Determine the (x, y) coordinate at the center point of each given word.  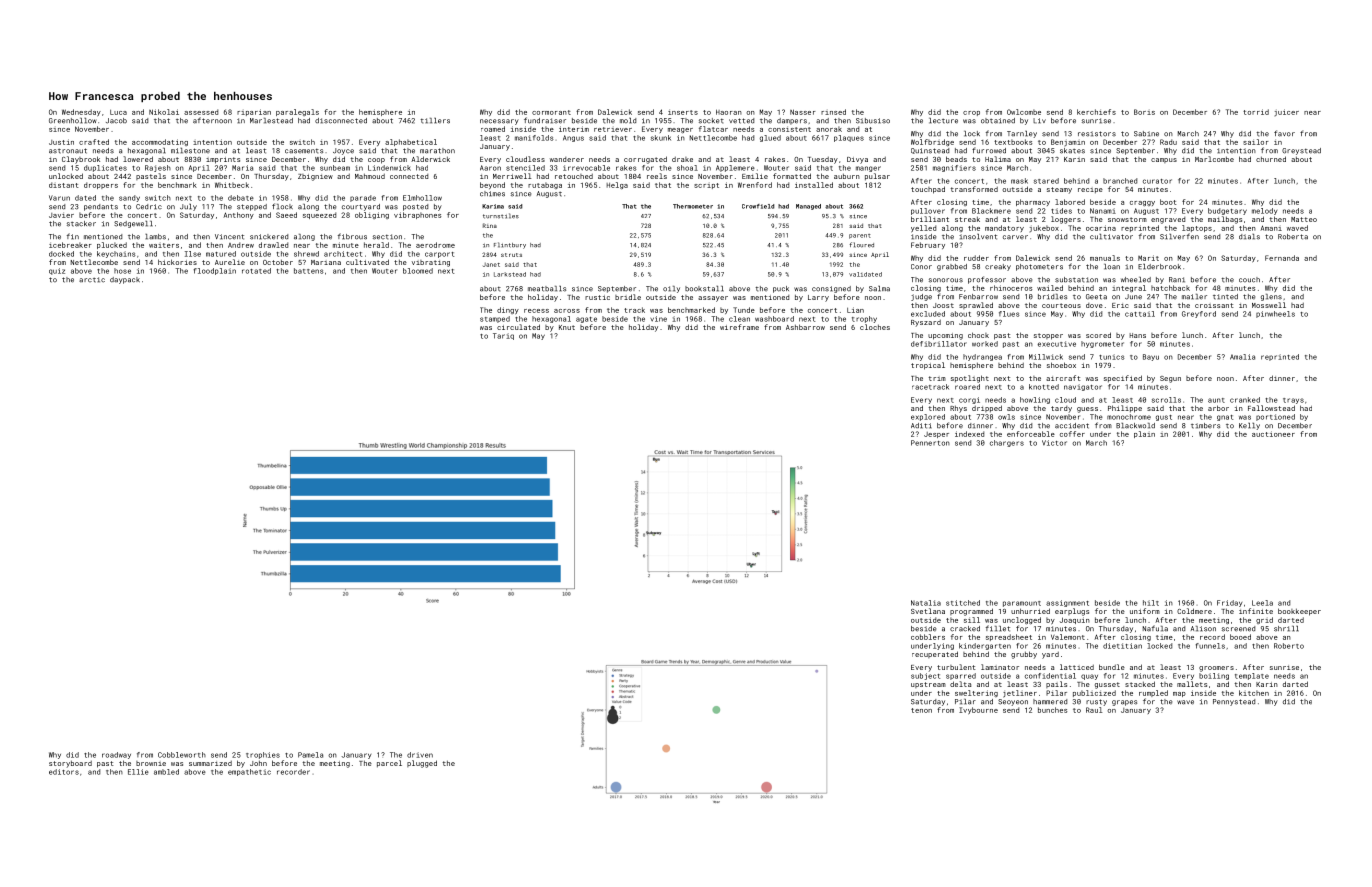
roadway (116, 755)
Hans (1138, 335)
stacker (81, 224)
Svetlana (928, 611)
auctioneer (1273, 434)
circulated (518, 327)
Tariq (503, 336)
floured (862, 245)
